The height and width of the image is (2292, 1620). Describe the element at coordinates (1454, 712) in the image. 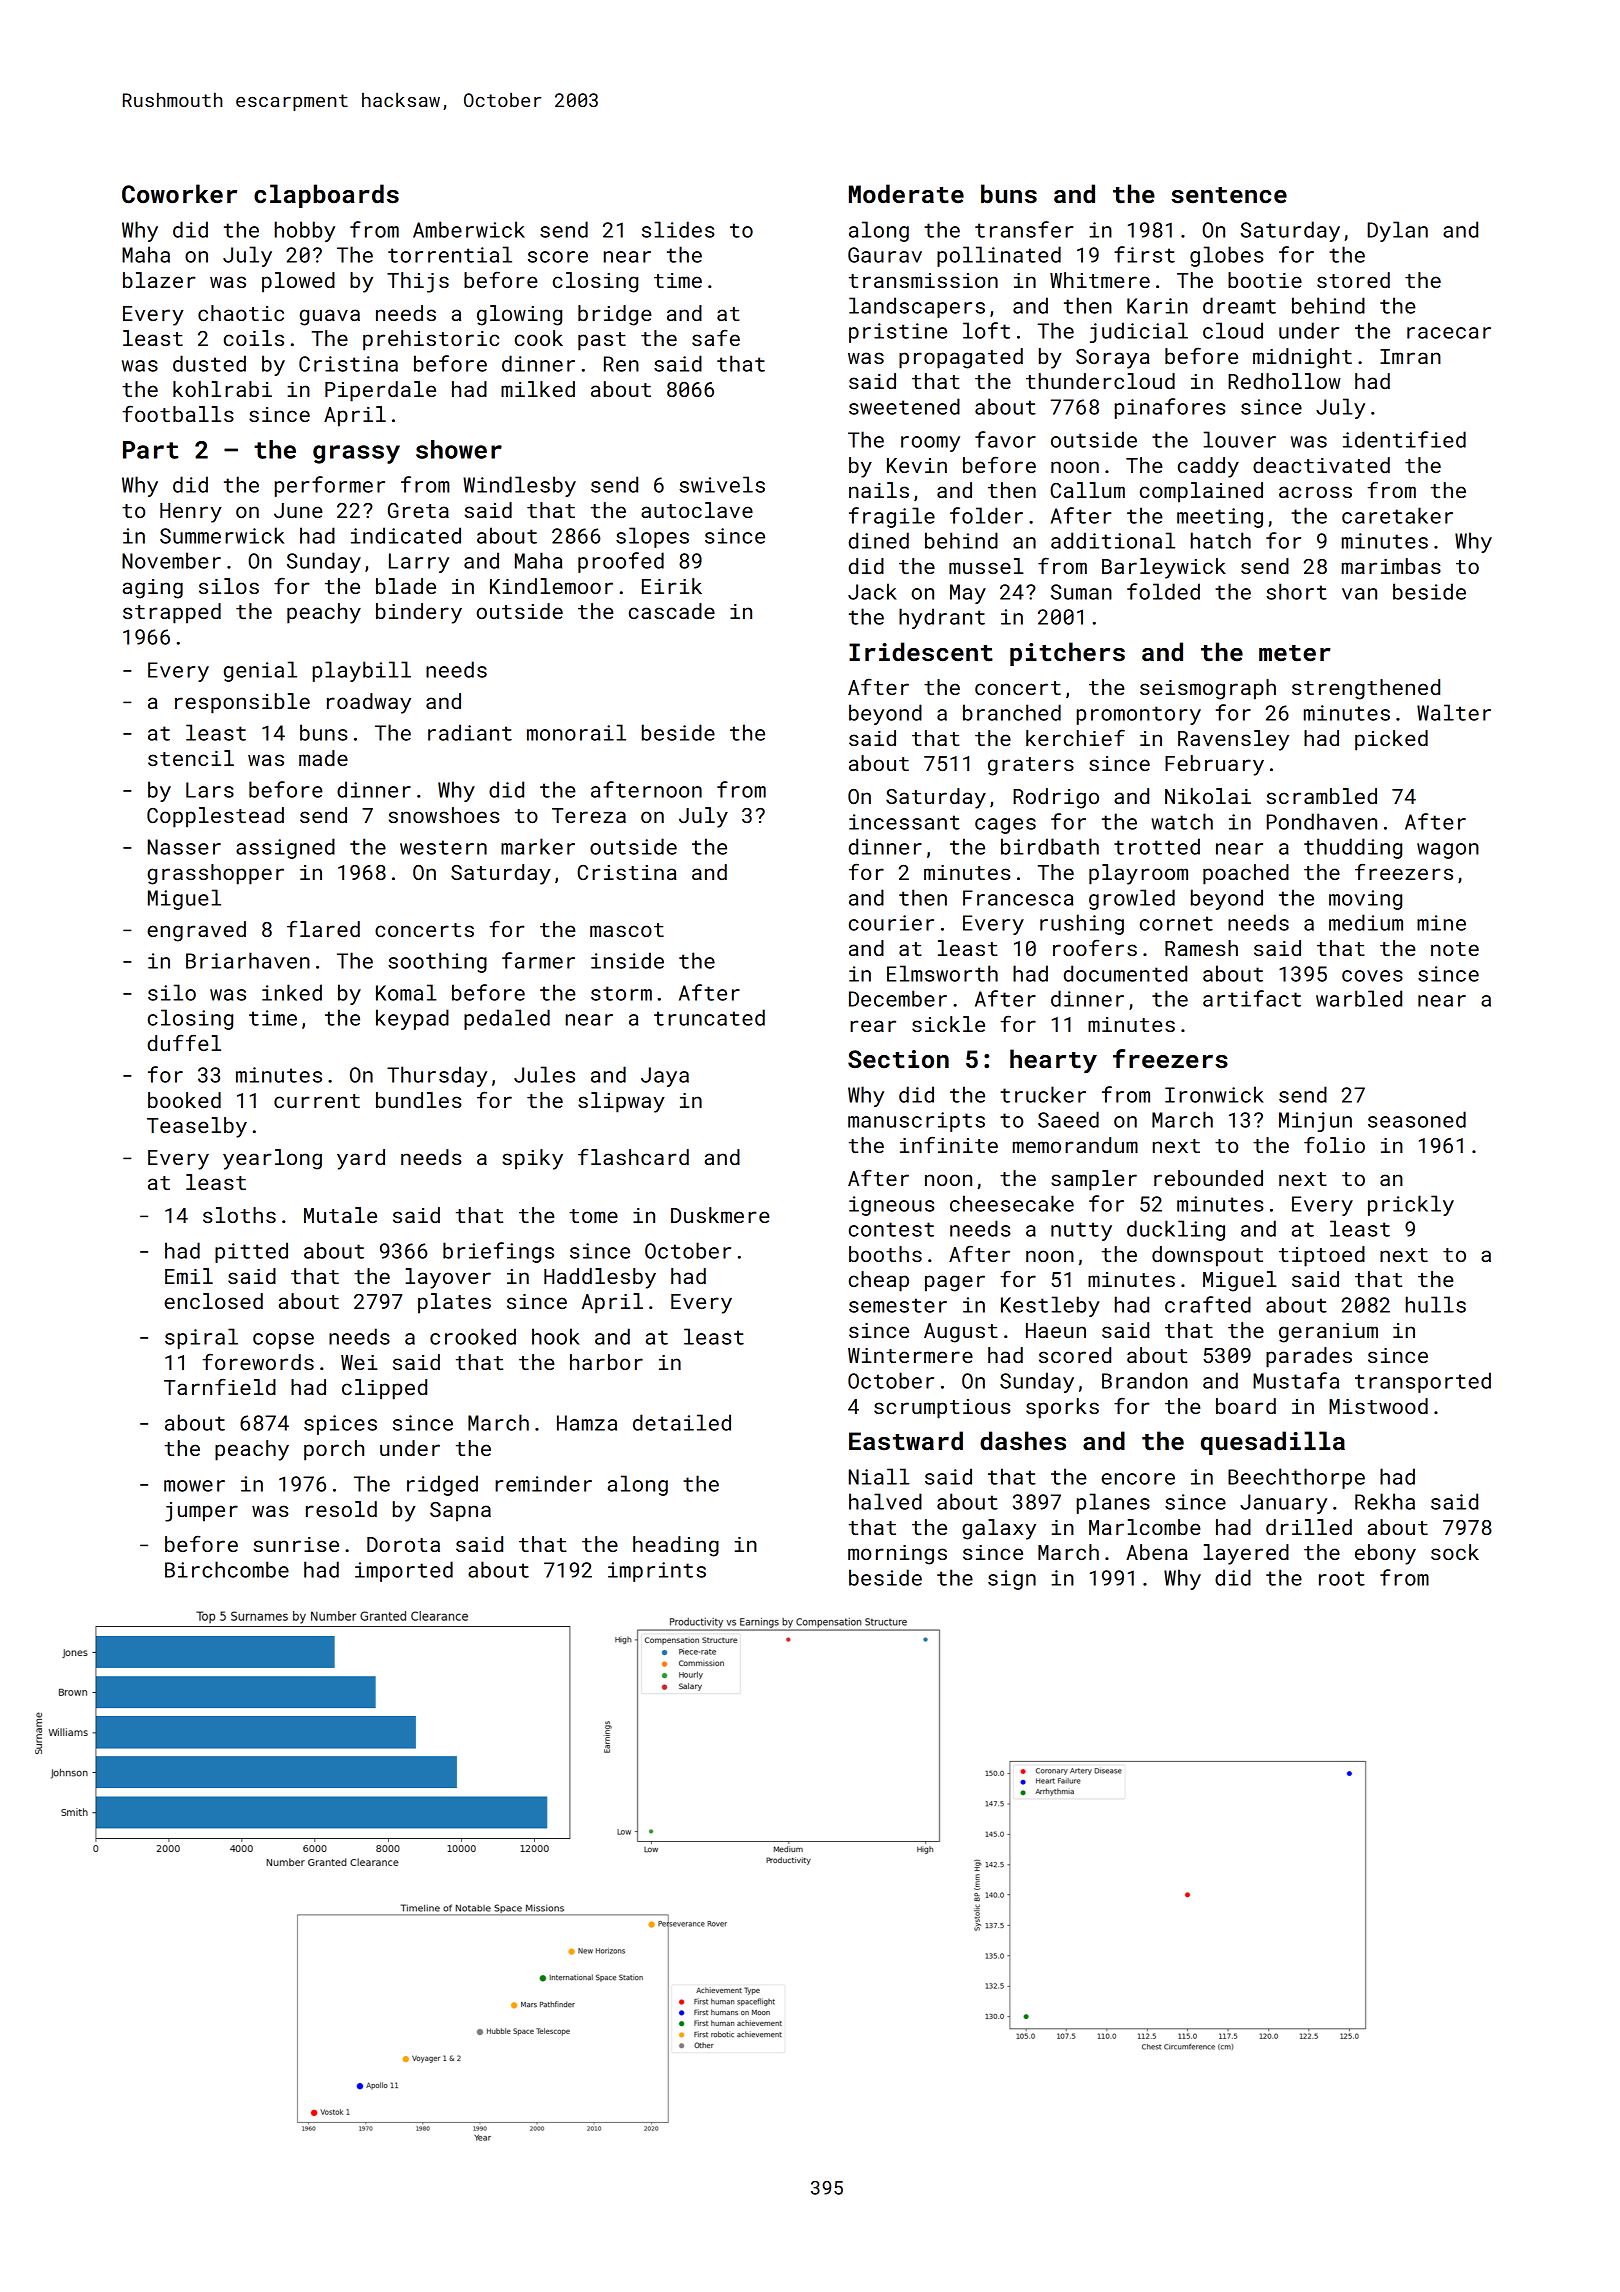

I see `Walter` at that location.
